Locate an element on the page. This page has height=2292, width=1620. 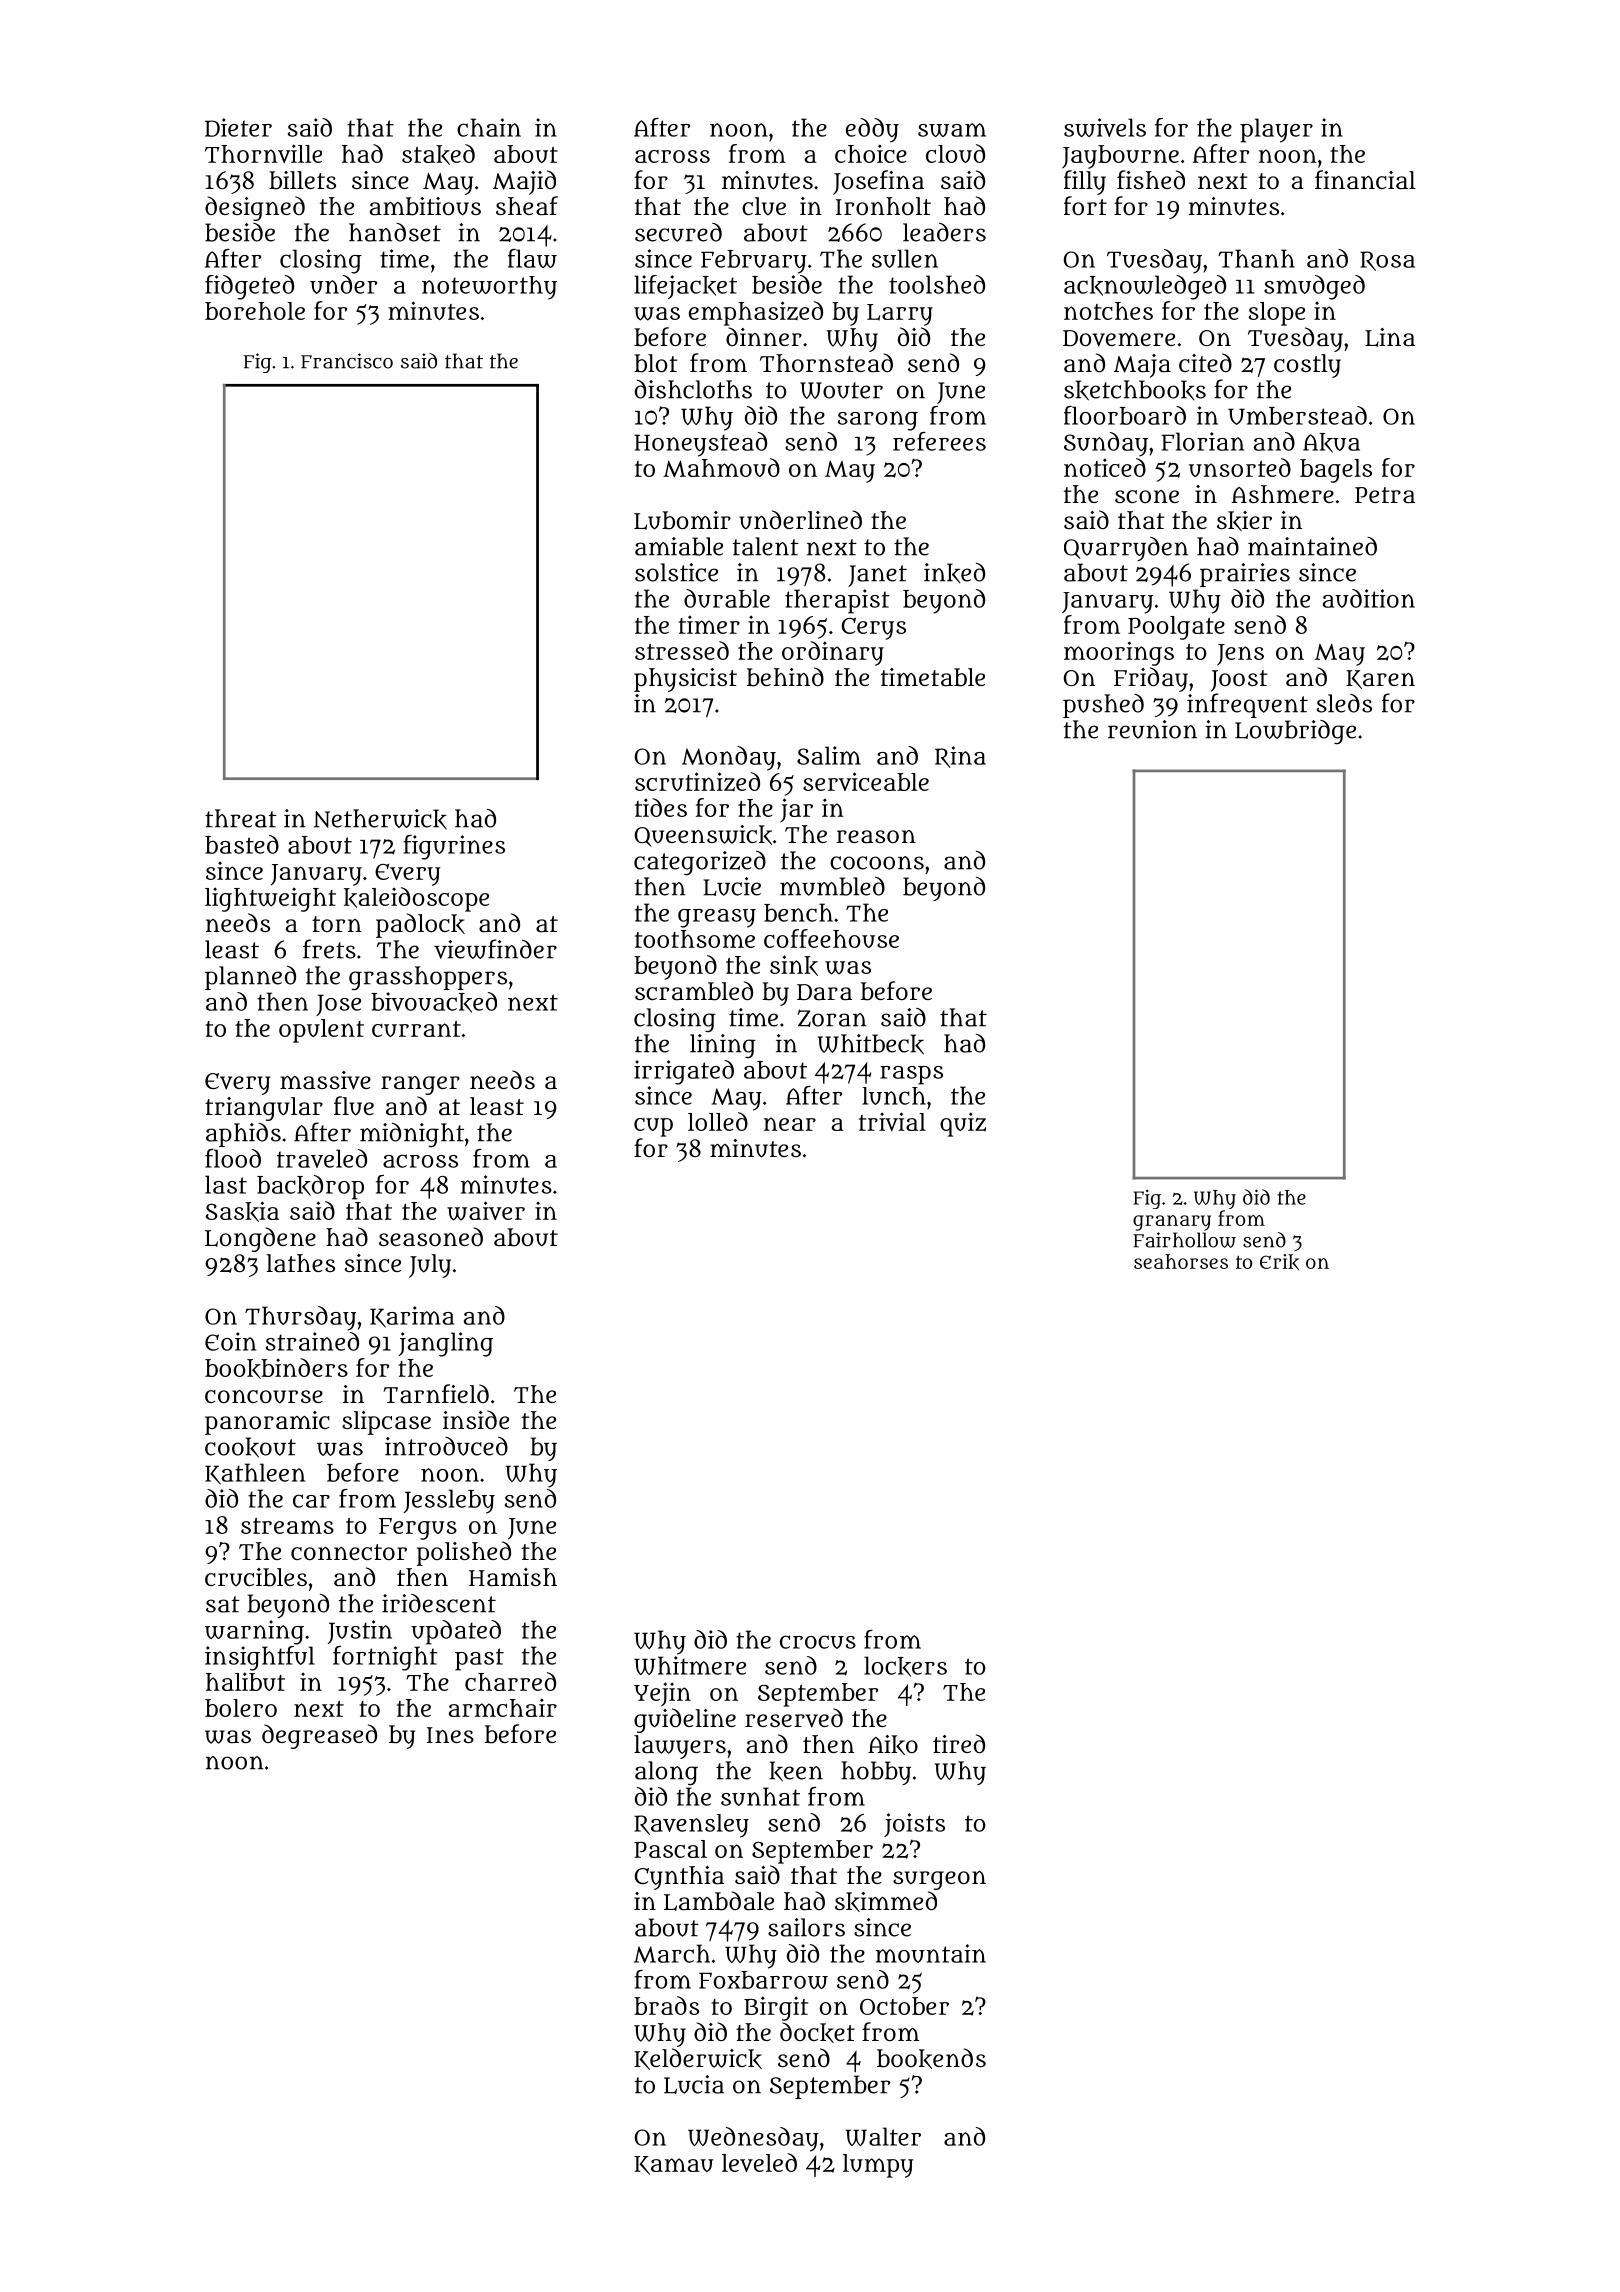
seahorses is located at coordinates (1181, 1261).
